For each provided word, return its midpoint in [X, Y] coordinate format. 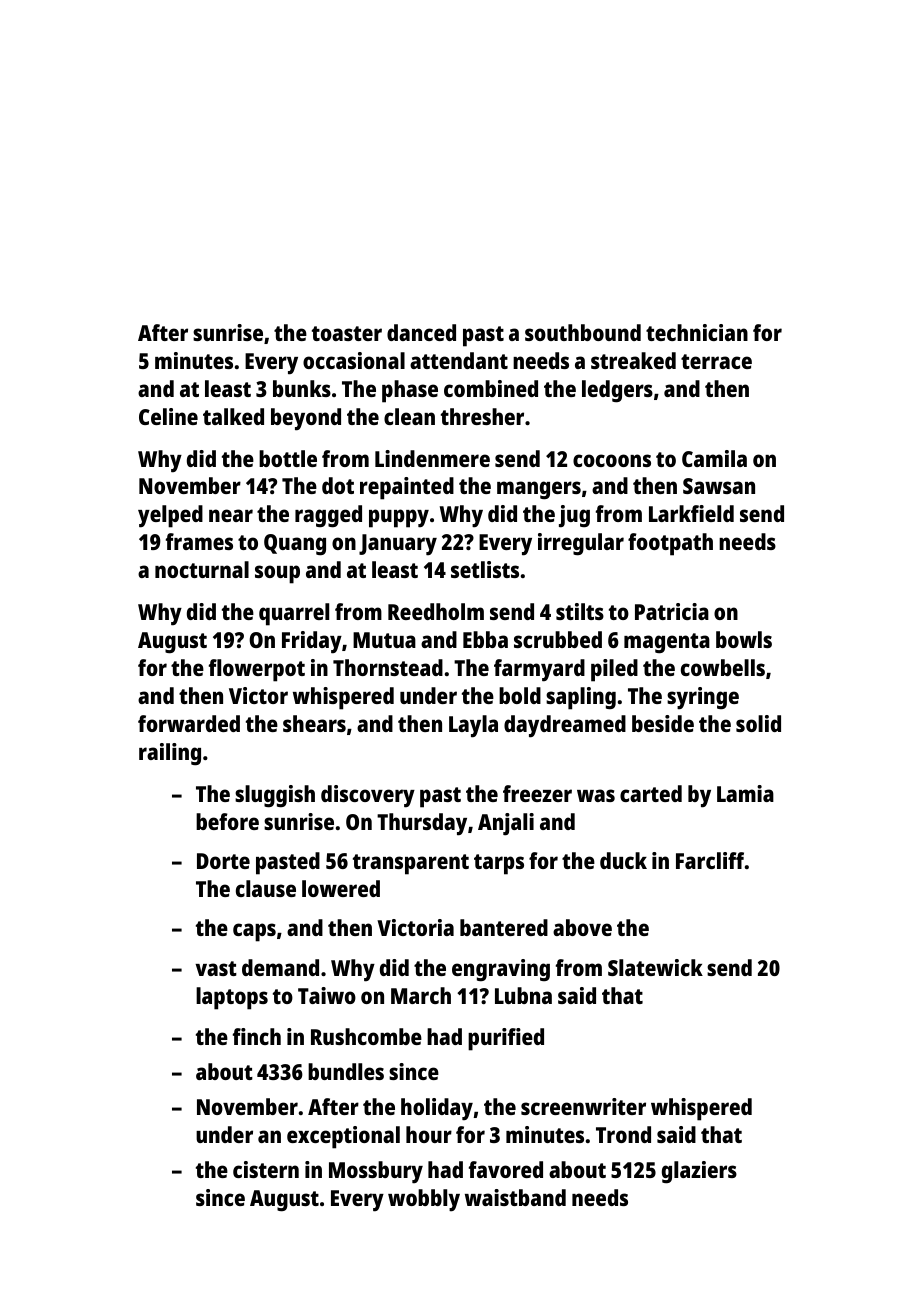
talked [233, 416]
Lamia [745, 793]
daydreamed [565, 726]
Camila [714, 458]
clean [409, 416]
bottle [288, 458]
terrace [716, 361]
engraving [501, 970]
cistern [266, 1169]
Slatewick [655, 967]
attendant [459, 360]
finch [257, 1036]
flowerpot [257, 670]
